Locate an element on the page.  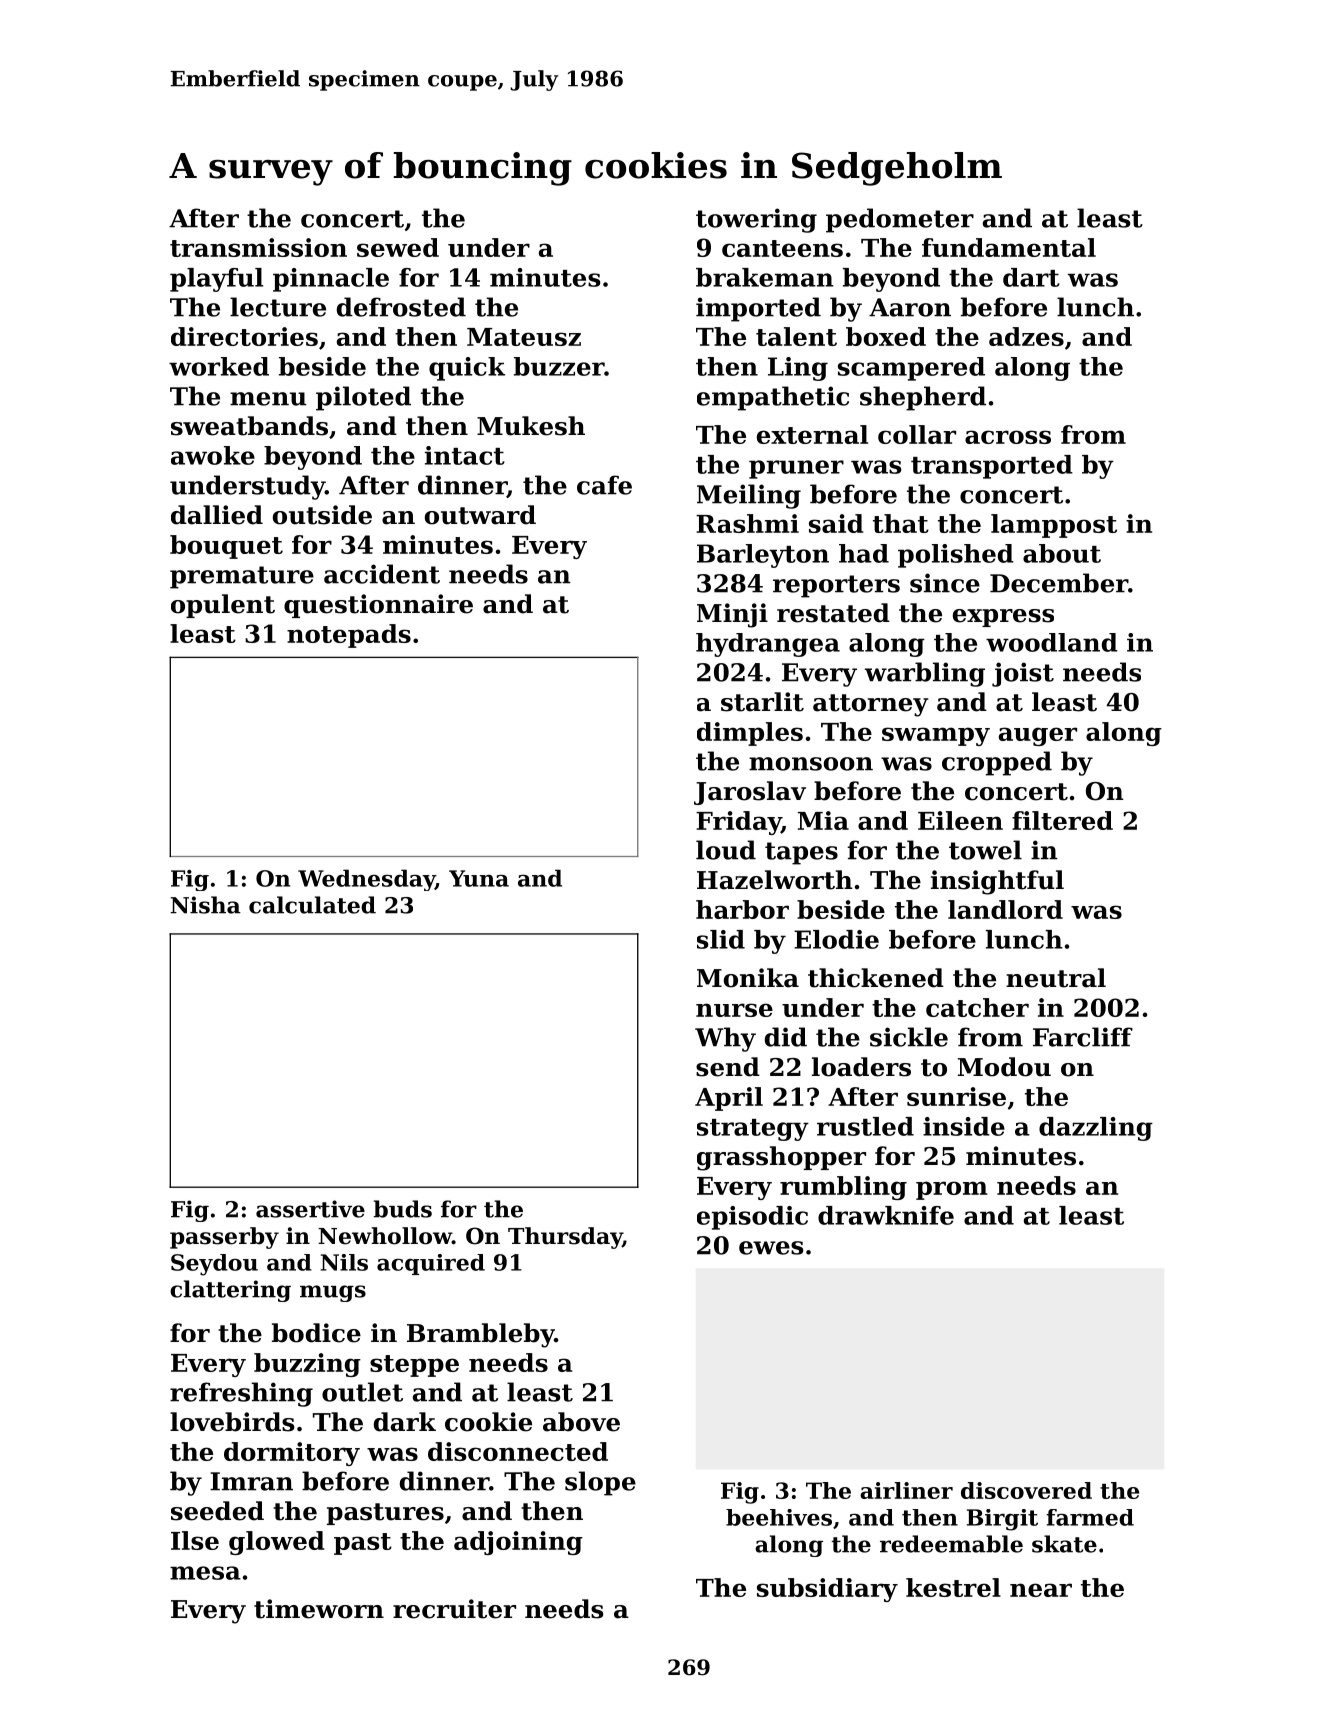
imported is located at coordinates (758, 309).
